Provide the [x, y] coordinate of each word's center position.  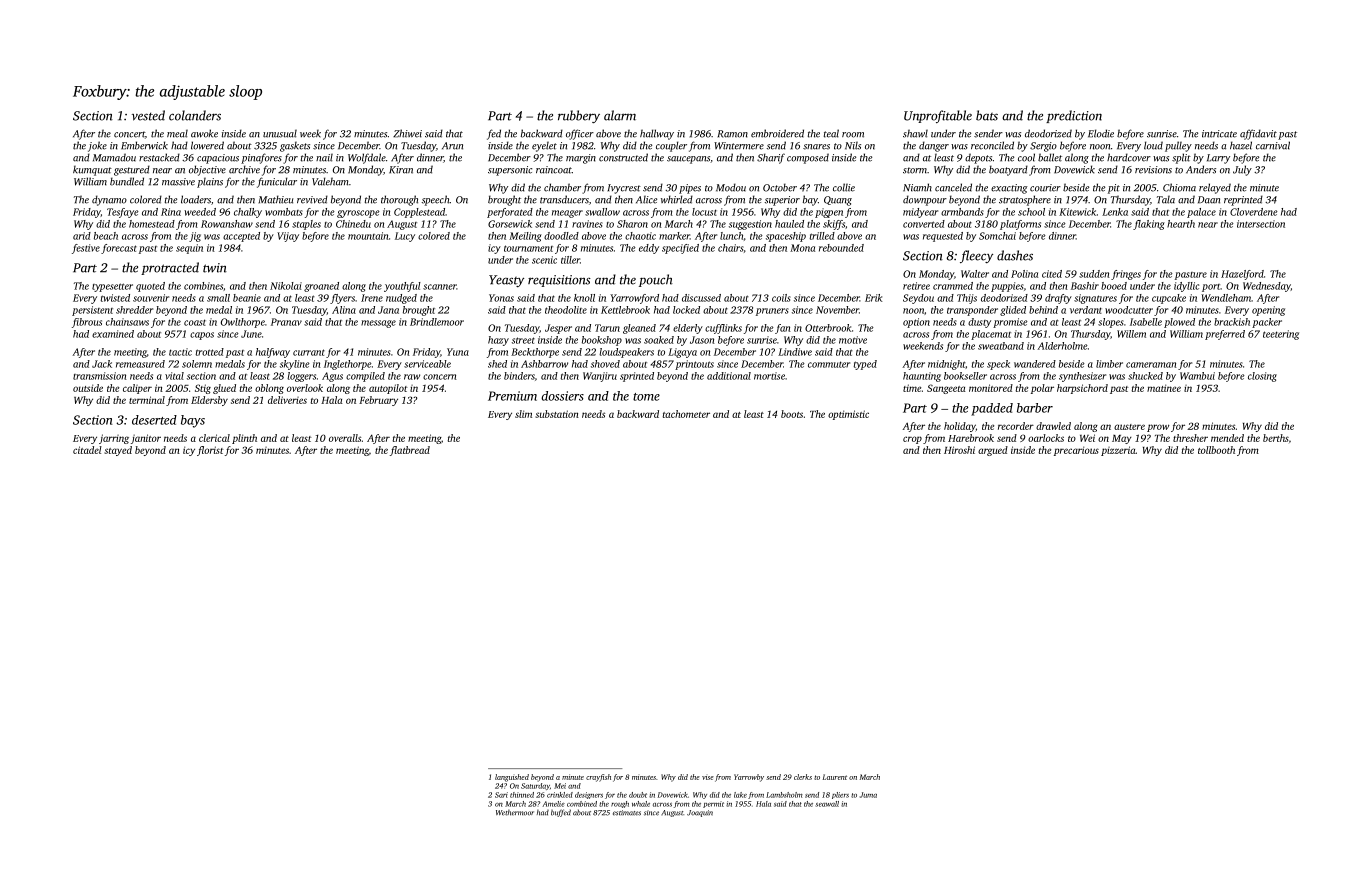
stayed [118, 451]
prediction [1074, 116]
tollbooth [1216, 450]
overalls [345, 438]
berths [1276, 438]
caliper [137, 389]
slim [523, 414]
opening [1268, 311]
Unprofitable [938, 116]
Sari [501, 795]
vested [148, 115]
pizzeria [1118, 451]
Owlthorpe [243, 323]
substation [557, 414]
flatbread [410, 451]
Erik [873, 298]
